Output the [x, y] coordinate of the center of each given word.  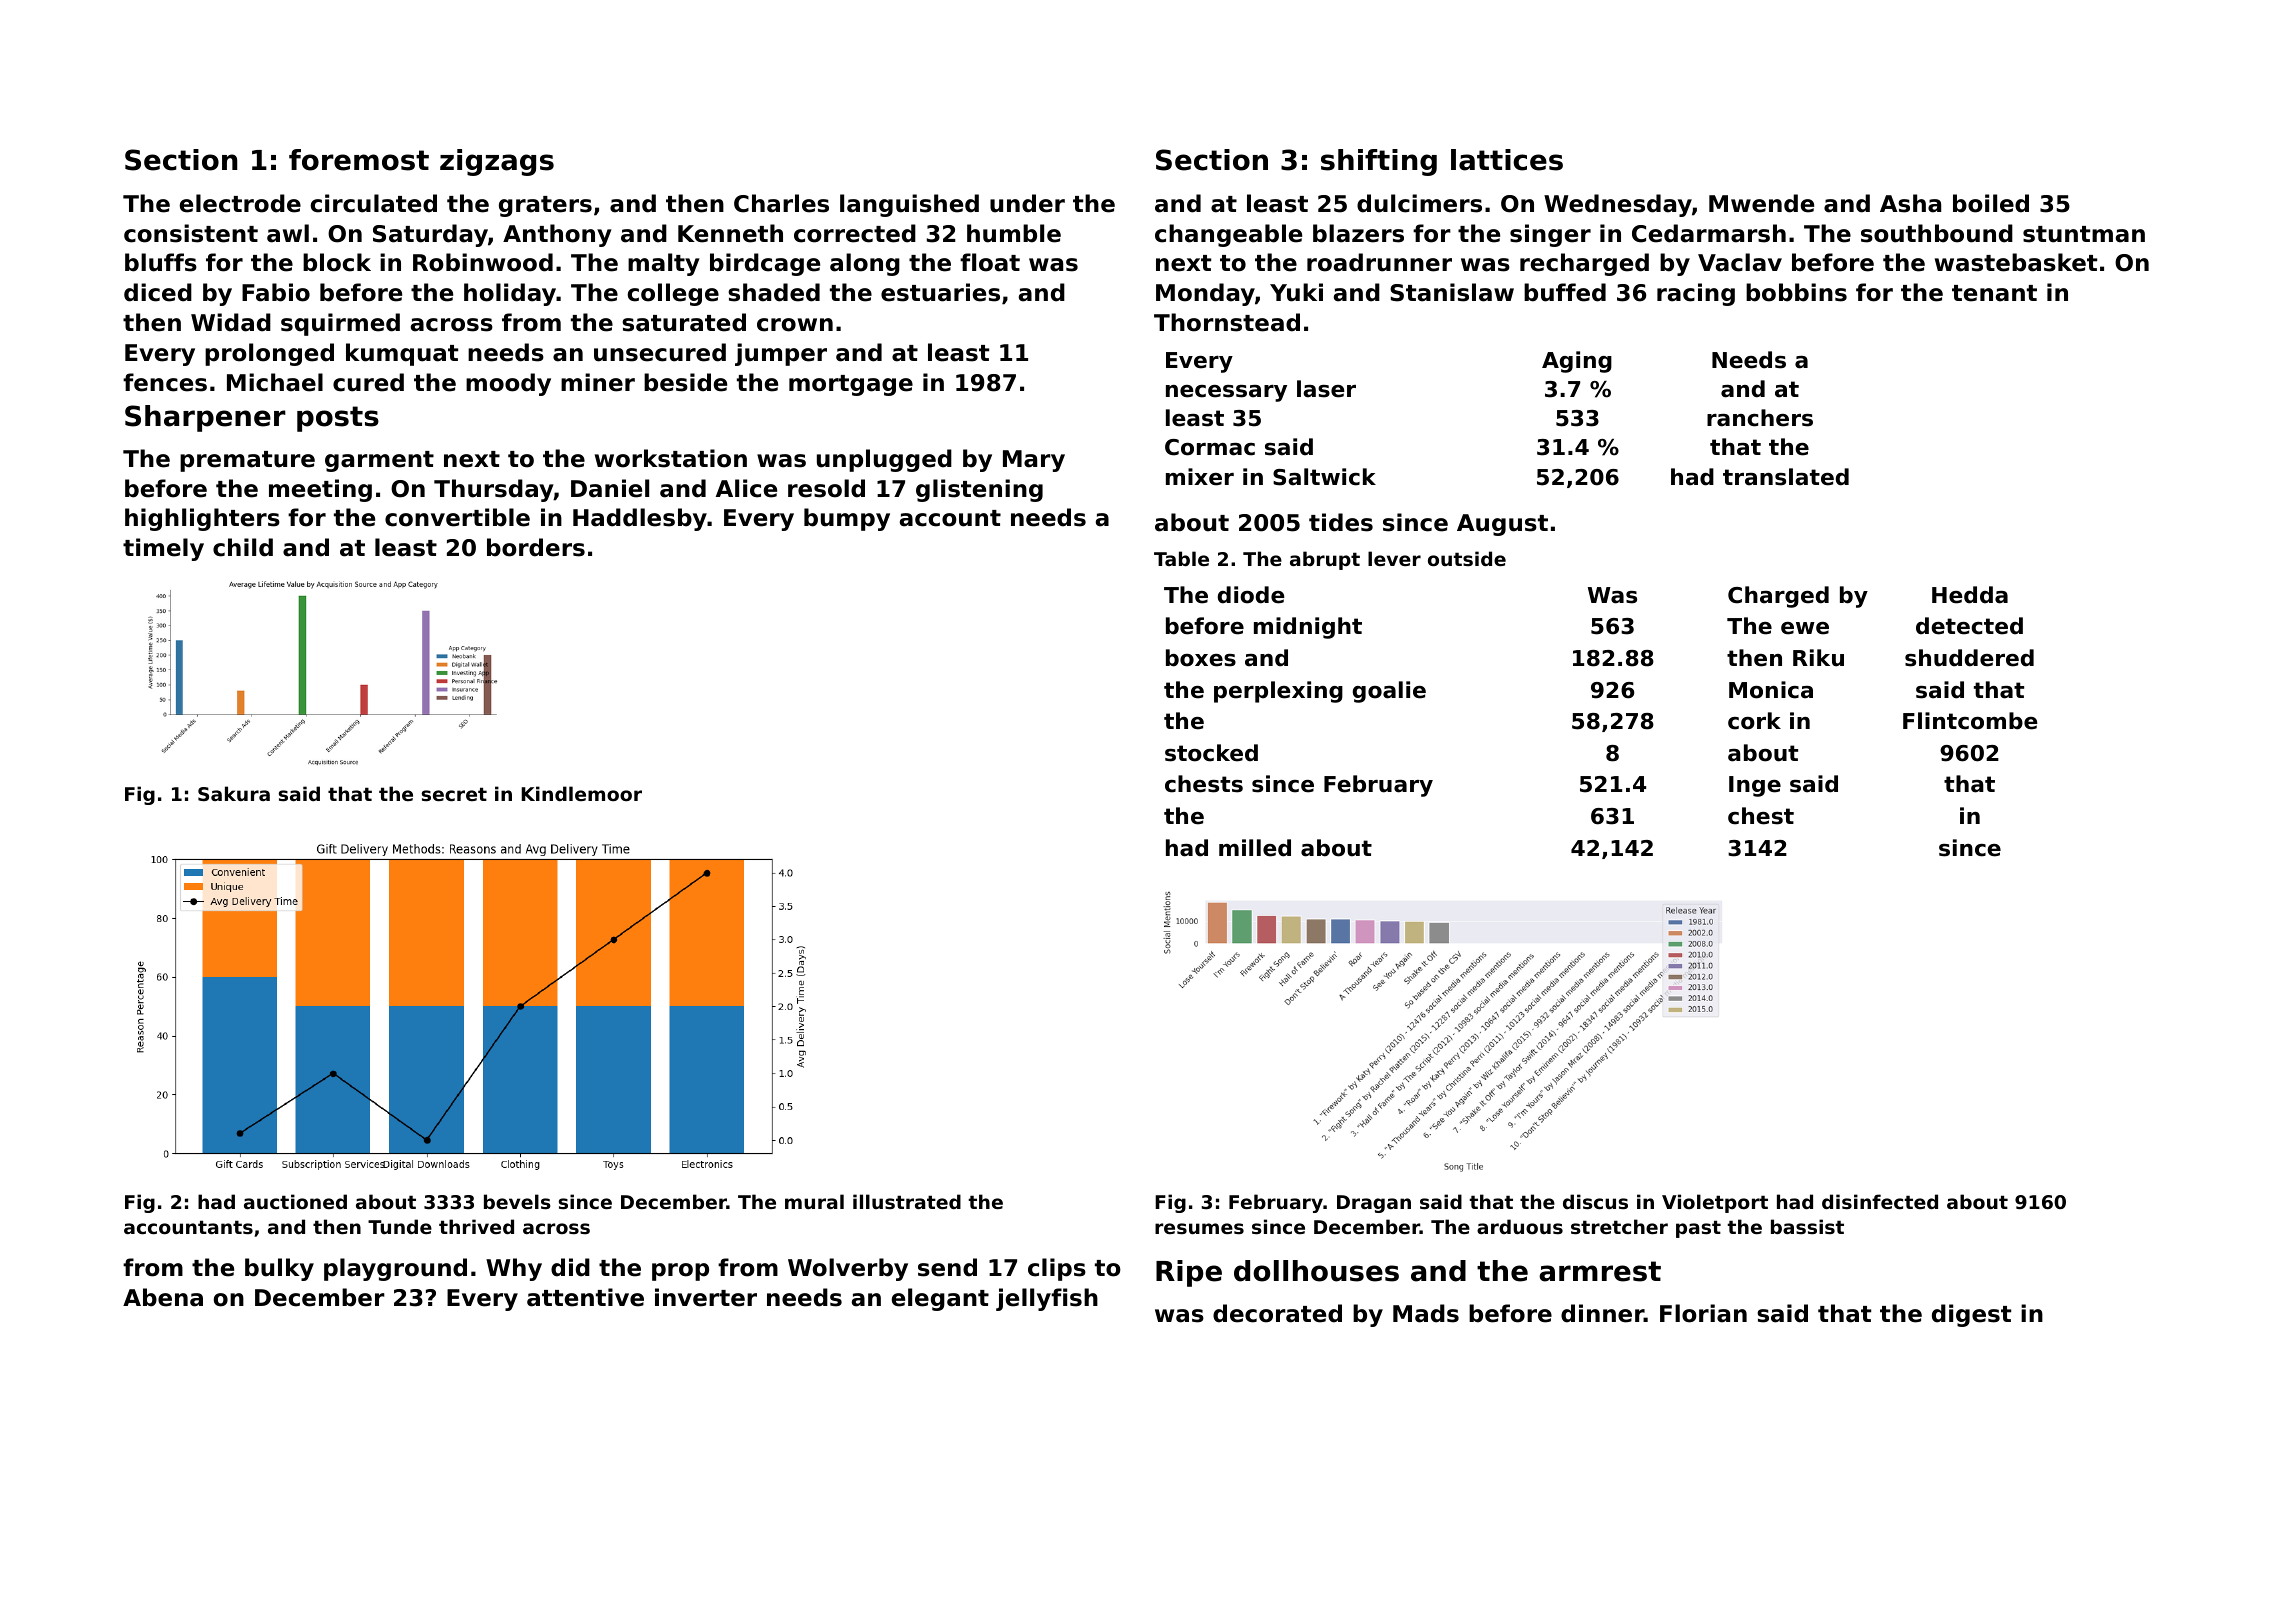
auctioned [295, 1201]
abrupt [1325, 560]
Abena [163, 1297]
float [990, 262]
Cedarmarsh [1709, 233]
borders [536, 547]
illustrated [907, 1201]
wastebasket [2016, 262]
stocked [1211, 753]
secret [454, 794]
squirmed [340, 324]
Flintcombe [1970, 721]
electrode [240, 203]
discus [1595, 1202]
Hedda [1970, 595]
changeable [1228, 235]
